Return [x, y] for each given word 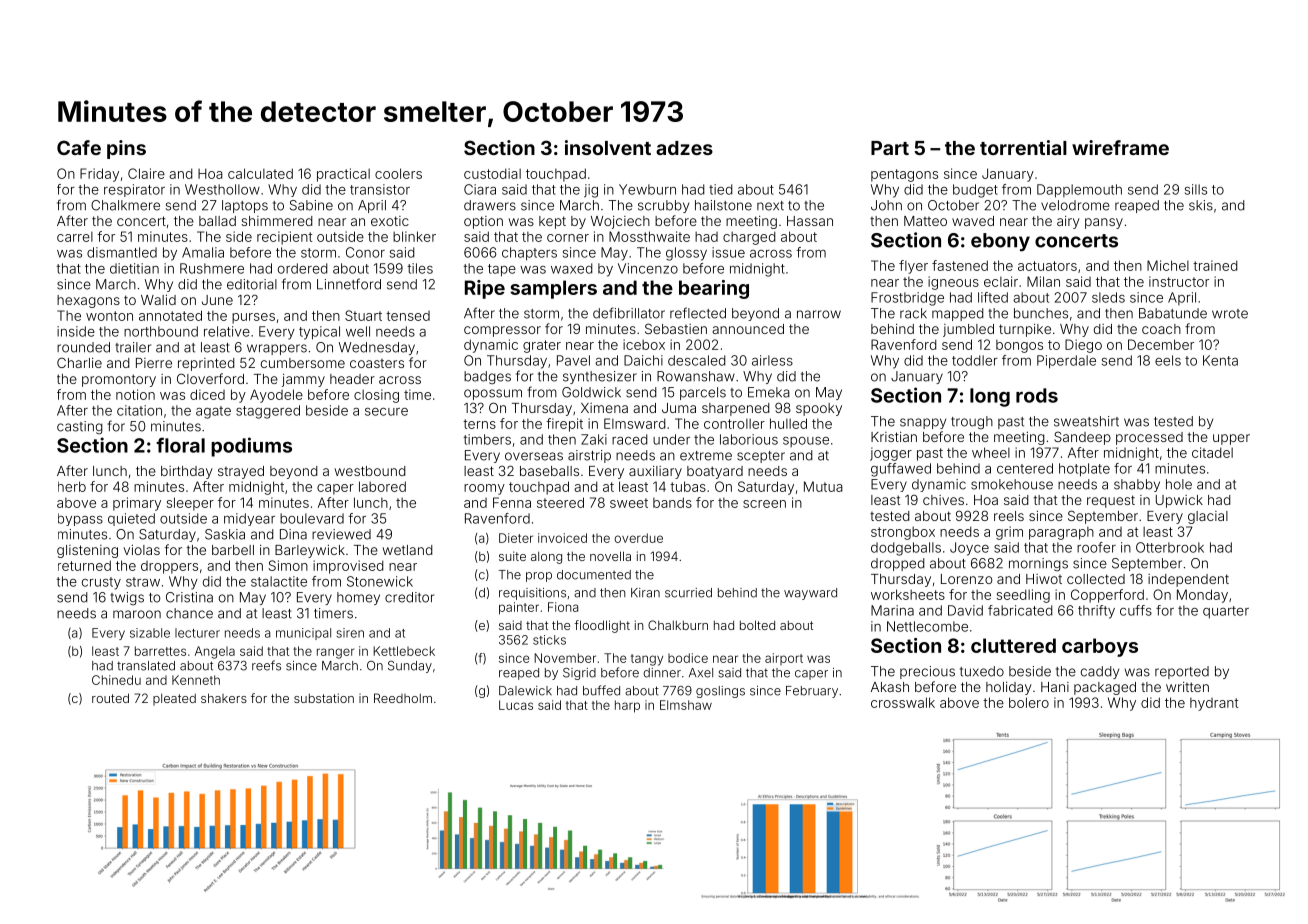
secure [386, 412]
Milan [1043, 281]
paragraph [1061, 533]
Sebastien [676, 328]
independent [1188, 580]
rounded [83, 347]
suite [512, 556]
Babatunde [1173, 313]
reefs [266, 665]
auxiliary [655, 472]
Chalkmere [125, 205]
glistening [87, 551]
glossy [686, 254]
